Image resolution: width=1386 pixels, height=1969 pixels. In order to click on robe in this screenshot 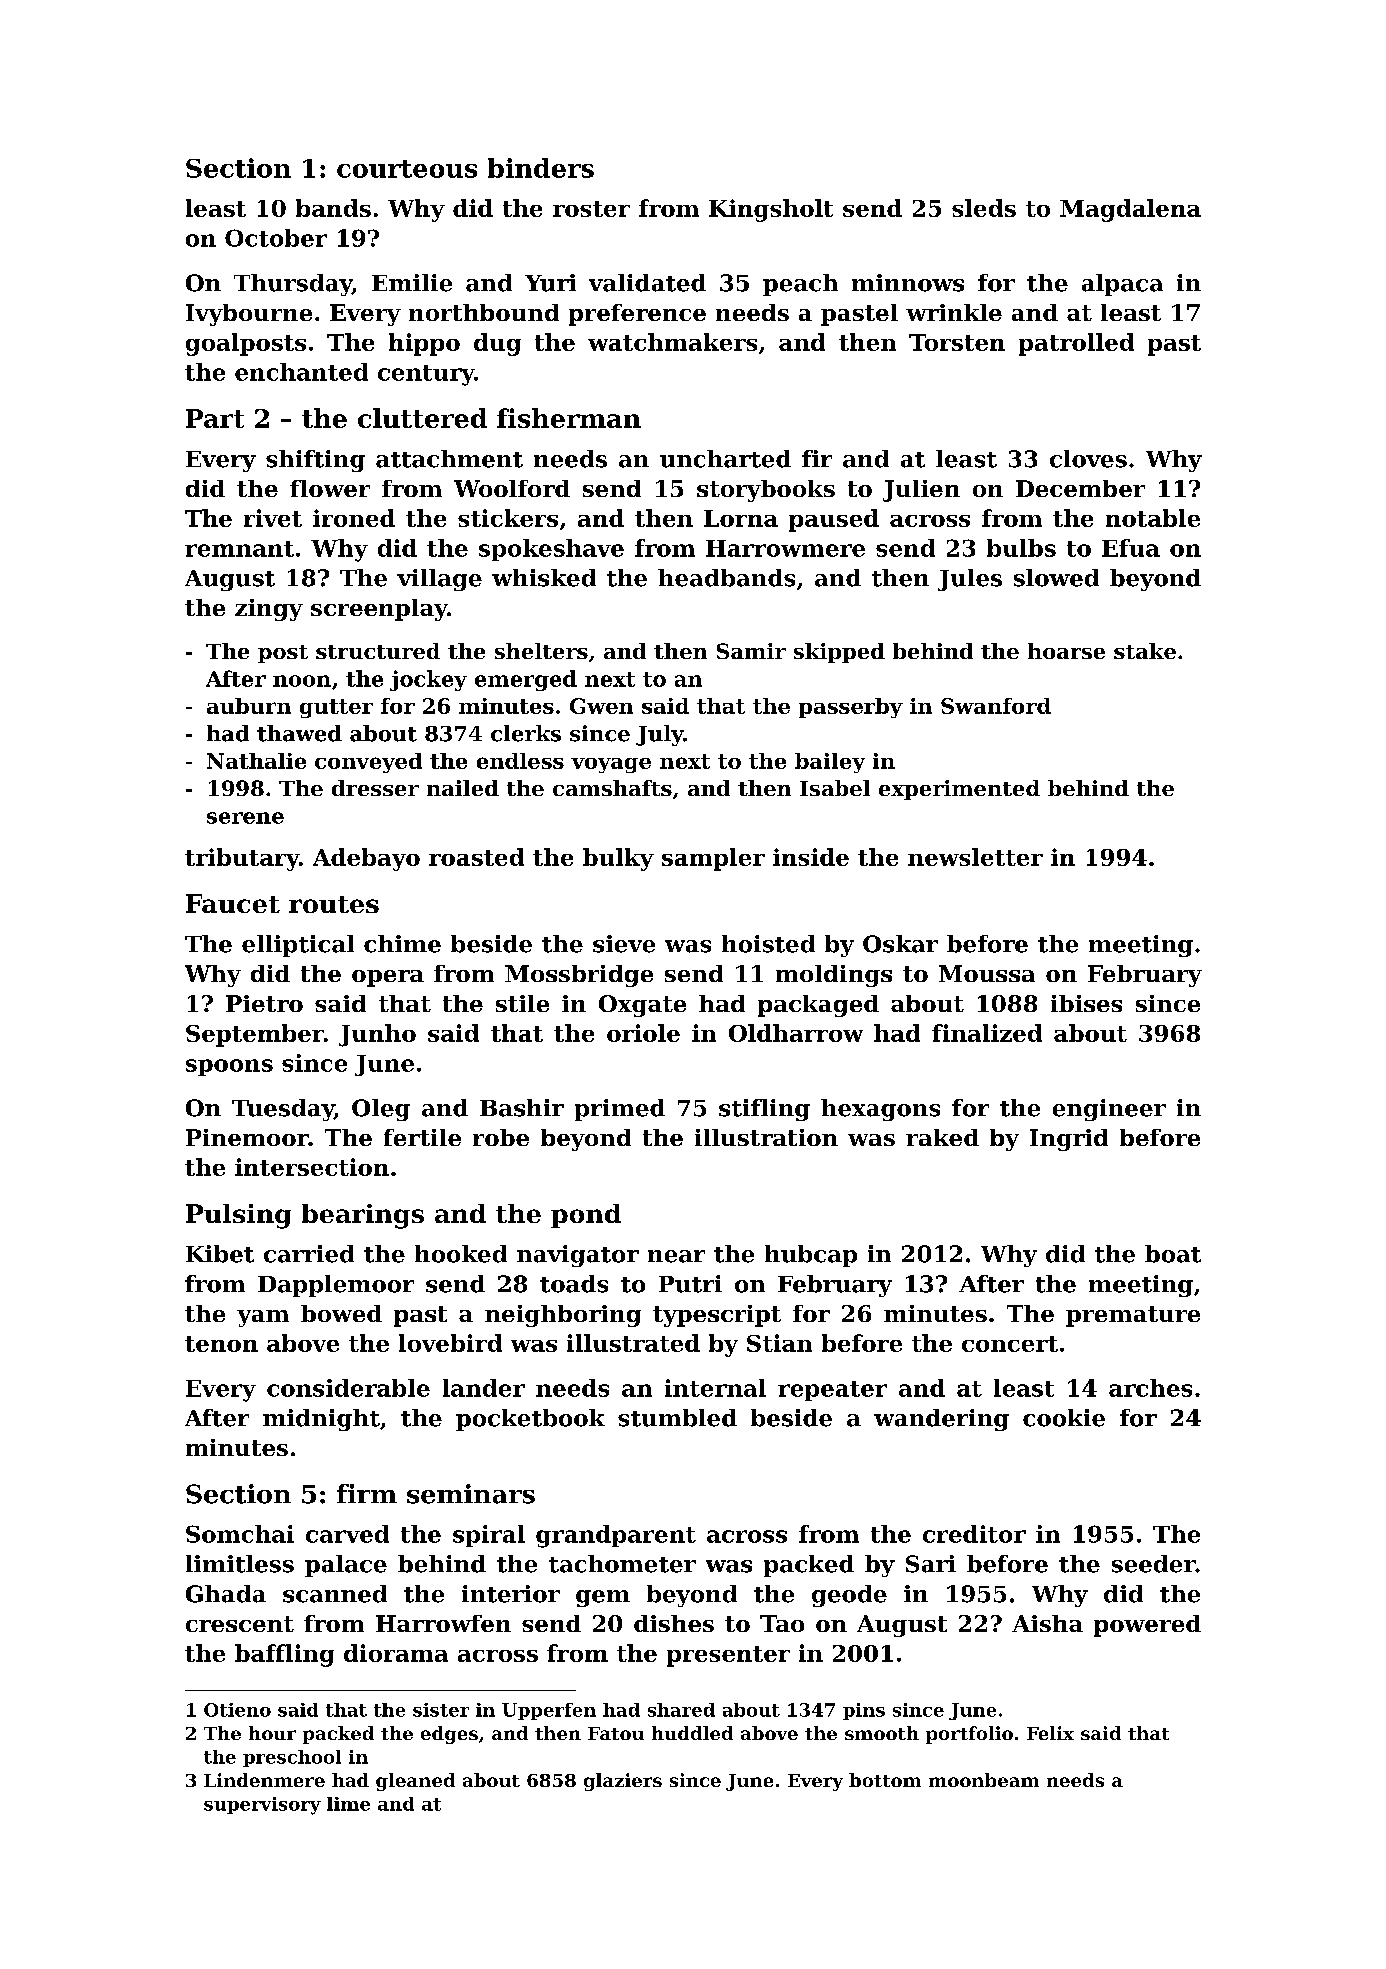, I will do `click(501, 1137)`.
